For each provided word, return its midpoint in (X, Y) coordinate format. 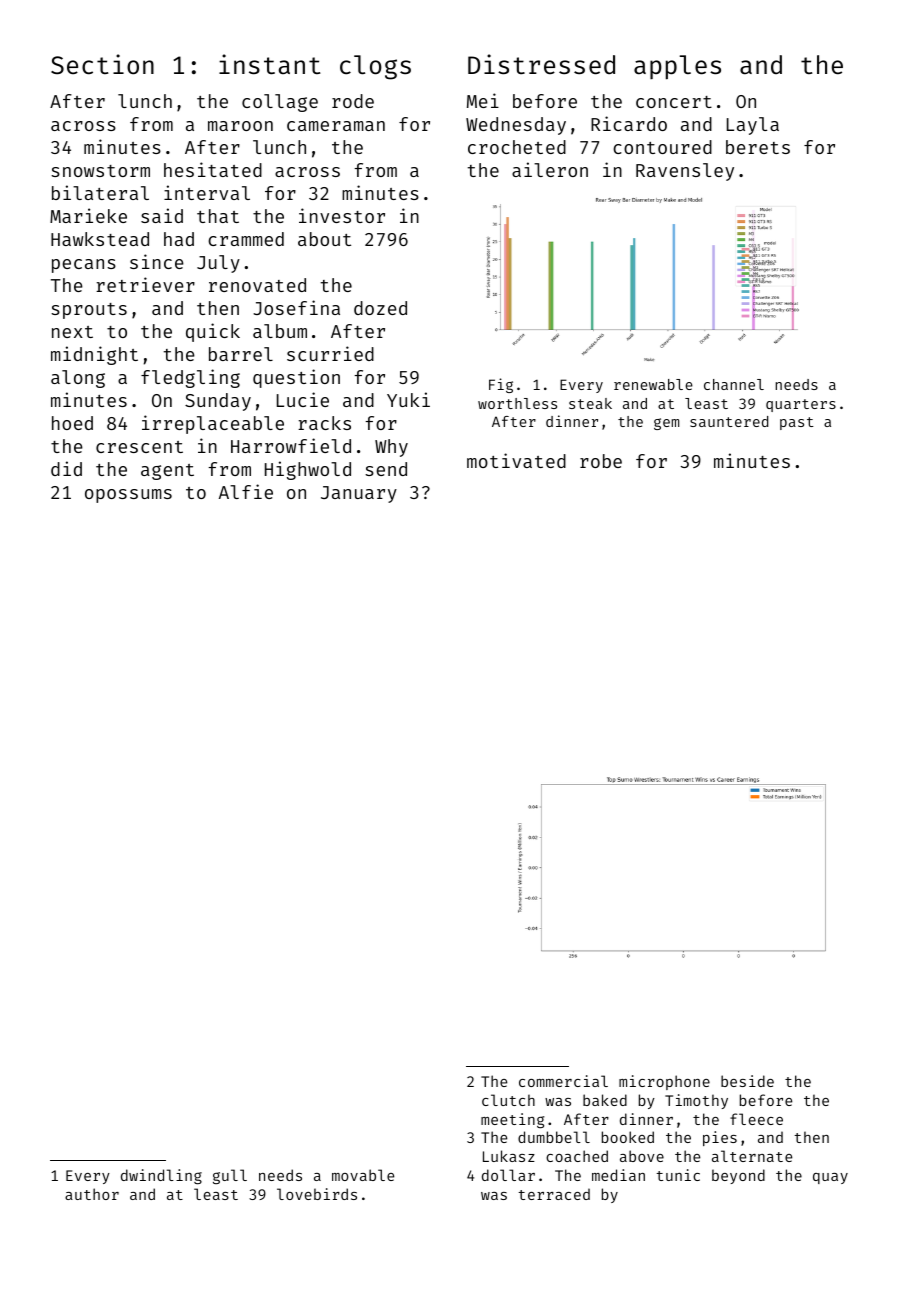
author (92, 1194)
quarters (801, 405)
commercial (563, 1081)
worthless (517, 403)
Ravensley (685, 172)
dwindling (161, 1177)
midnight (94, 355)
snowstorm (100, 171)
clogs (375, 67)
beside (747, 1081)
